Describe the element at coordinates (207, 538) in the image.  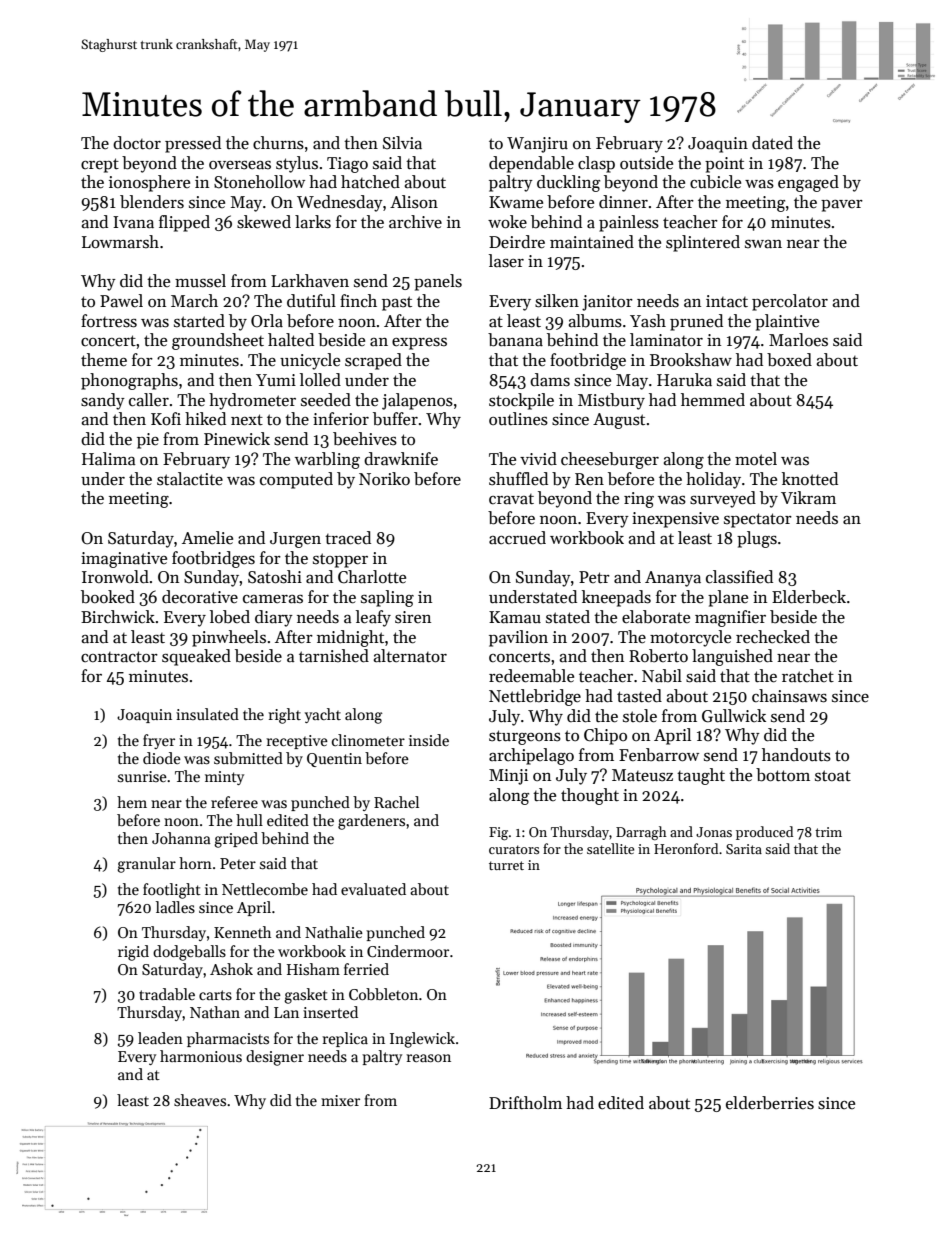
I see `Amelie` at that location.
